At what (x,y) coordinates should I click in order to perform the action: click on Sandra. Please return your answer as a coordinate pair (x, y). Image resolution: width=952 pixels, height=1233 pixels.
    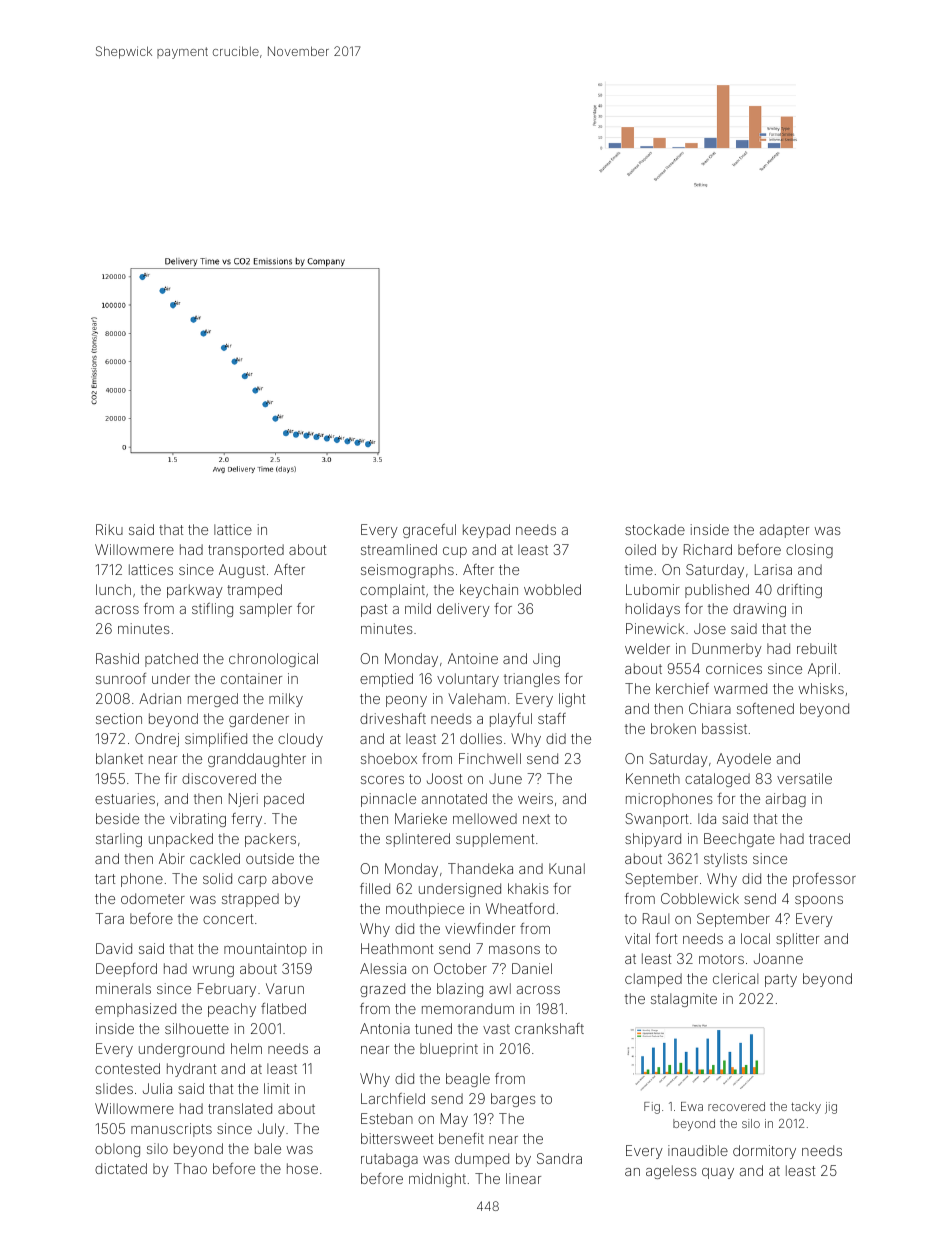
    Looking at the image, I should click on (559, 1158).
